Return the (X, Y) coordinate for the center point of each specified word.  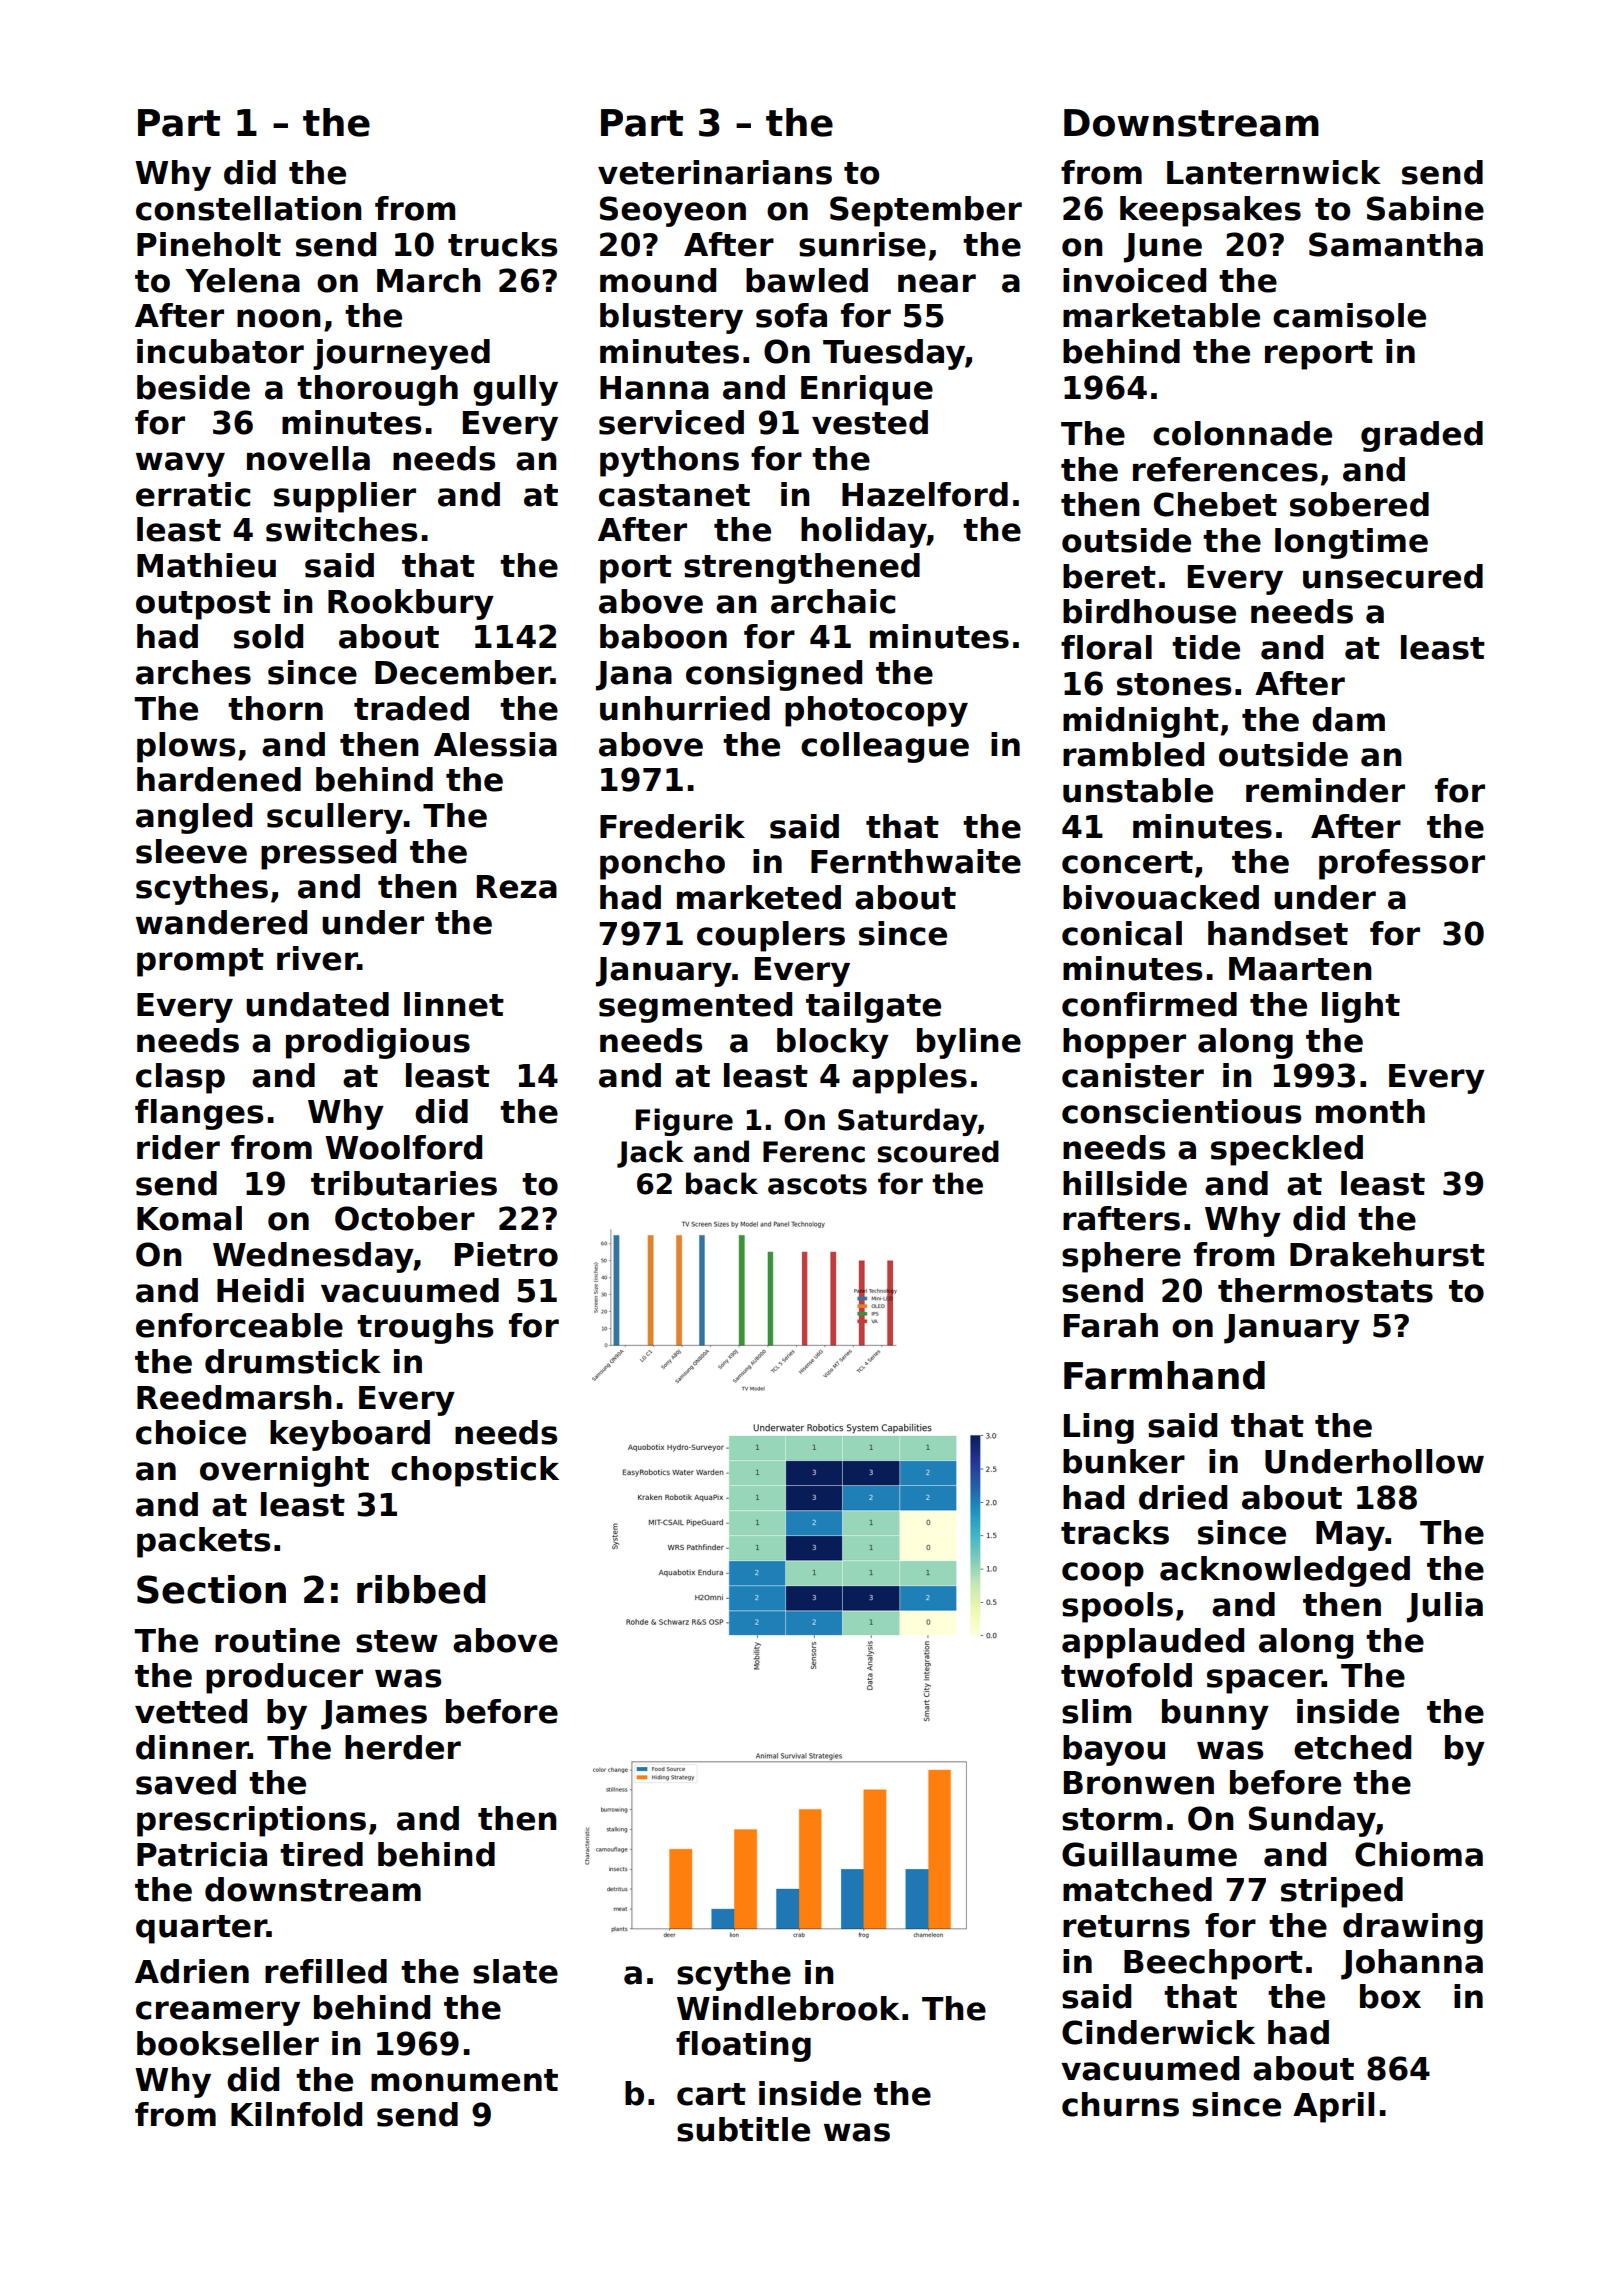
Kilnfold (296, 2114)
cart (711, 2094)
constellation (249, 208)
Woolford (403, 1147)
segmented (695, 1007)
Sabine (1425, 208)
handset (1278, 933)
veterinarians (715, 172)
